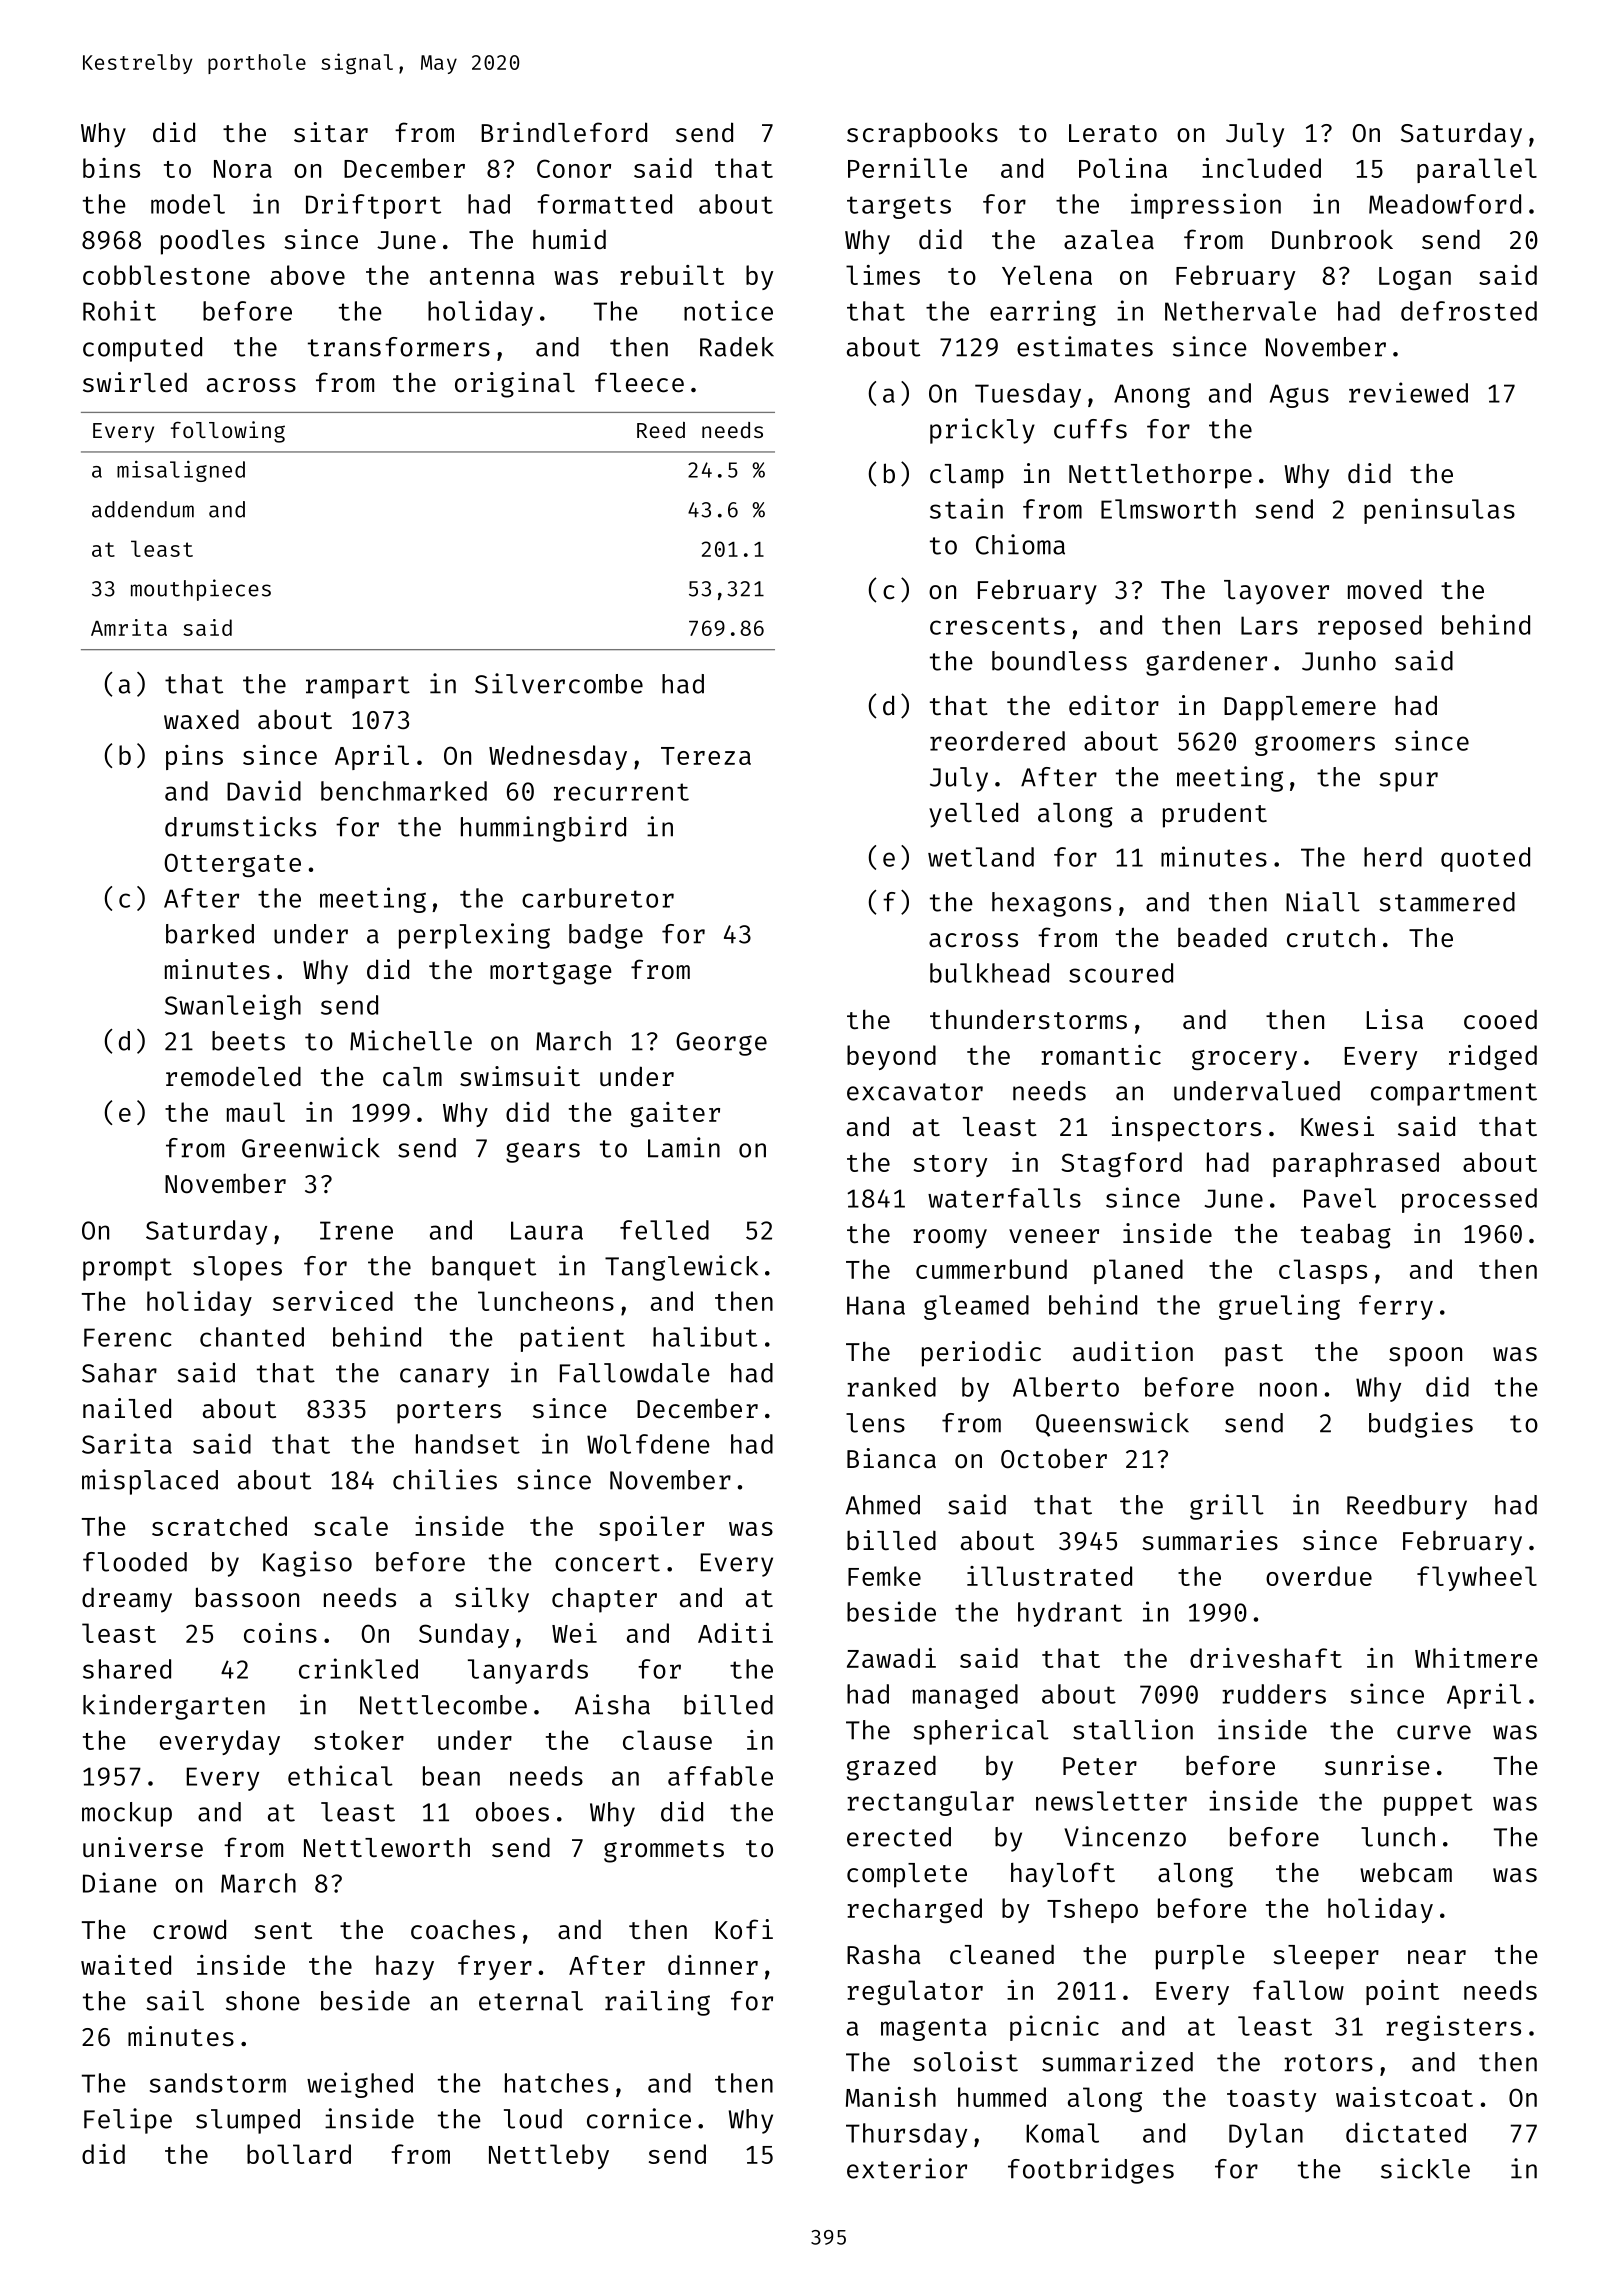 The height and width of the image is (2292, 1620). I want to click on universe, so click(143, 1847).
